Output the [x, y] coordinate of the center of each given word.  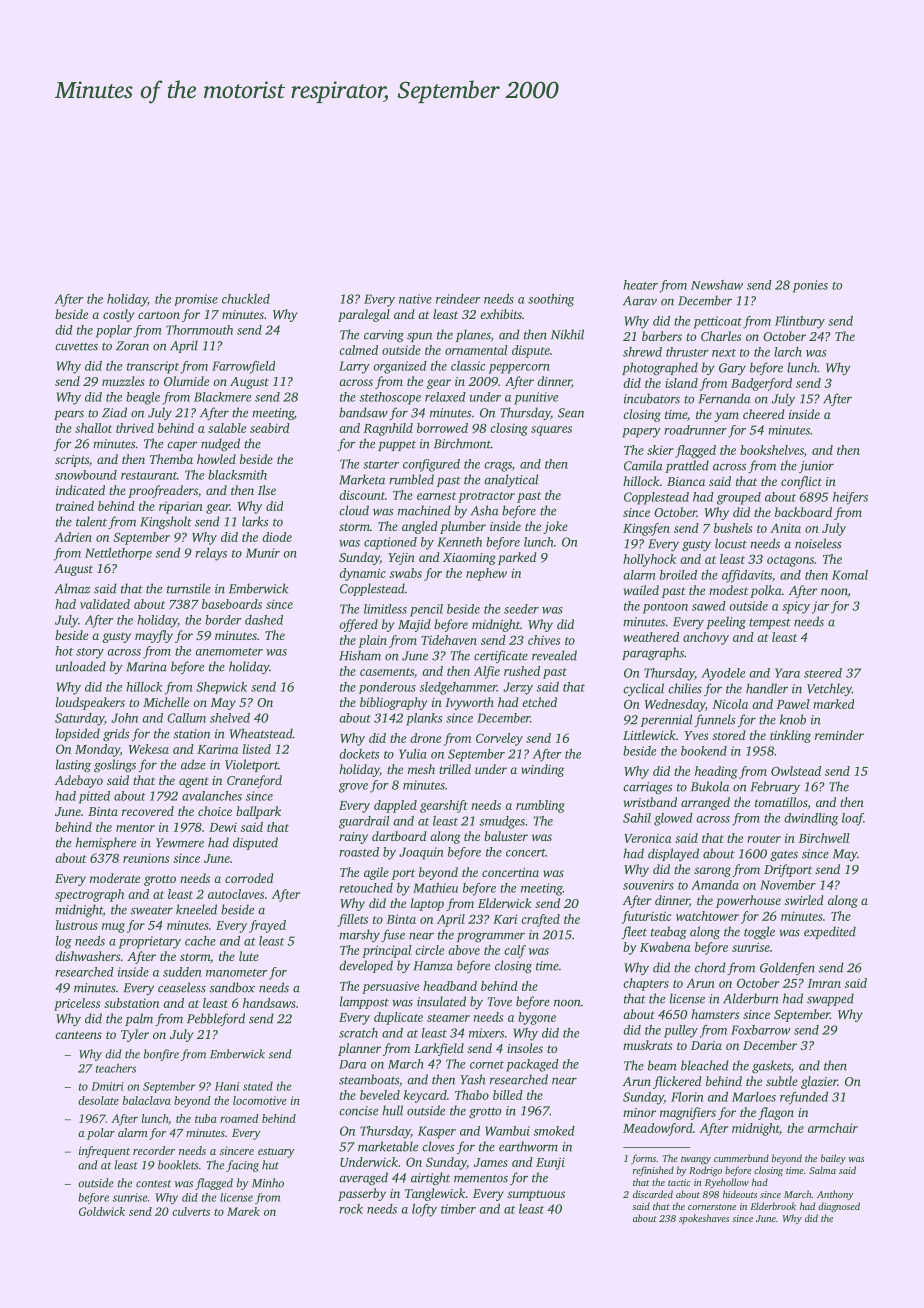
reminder [839, 735]
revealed [554, 655]
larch [788, 352]
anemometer [229, 652]
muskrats [647, 1045]
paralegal [364, 315]
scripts [72, 461]
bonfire [161, 1055]
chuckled [246, 299]
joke [555, 527]
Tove [500, 1002]
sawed [709, 606]
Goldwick [102, 1211]
